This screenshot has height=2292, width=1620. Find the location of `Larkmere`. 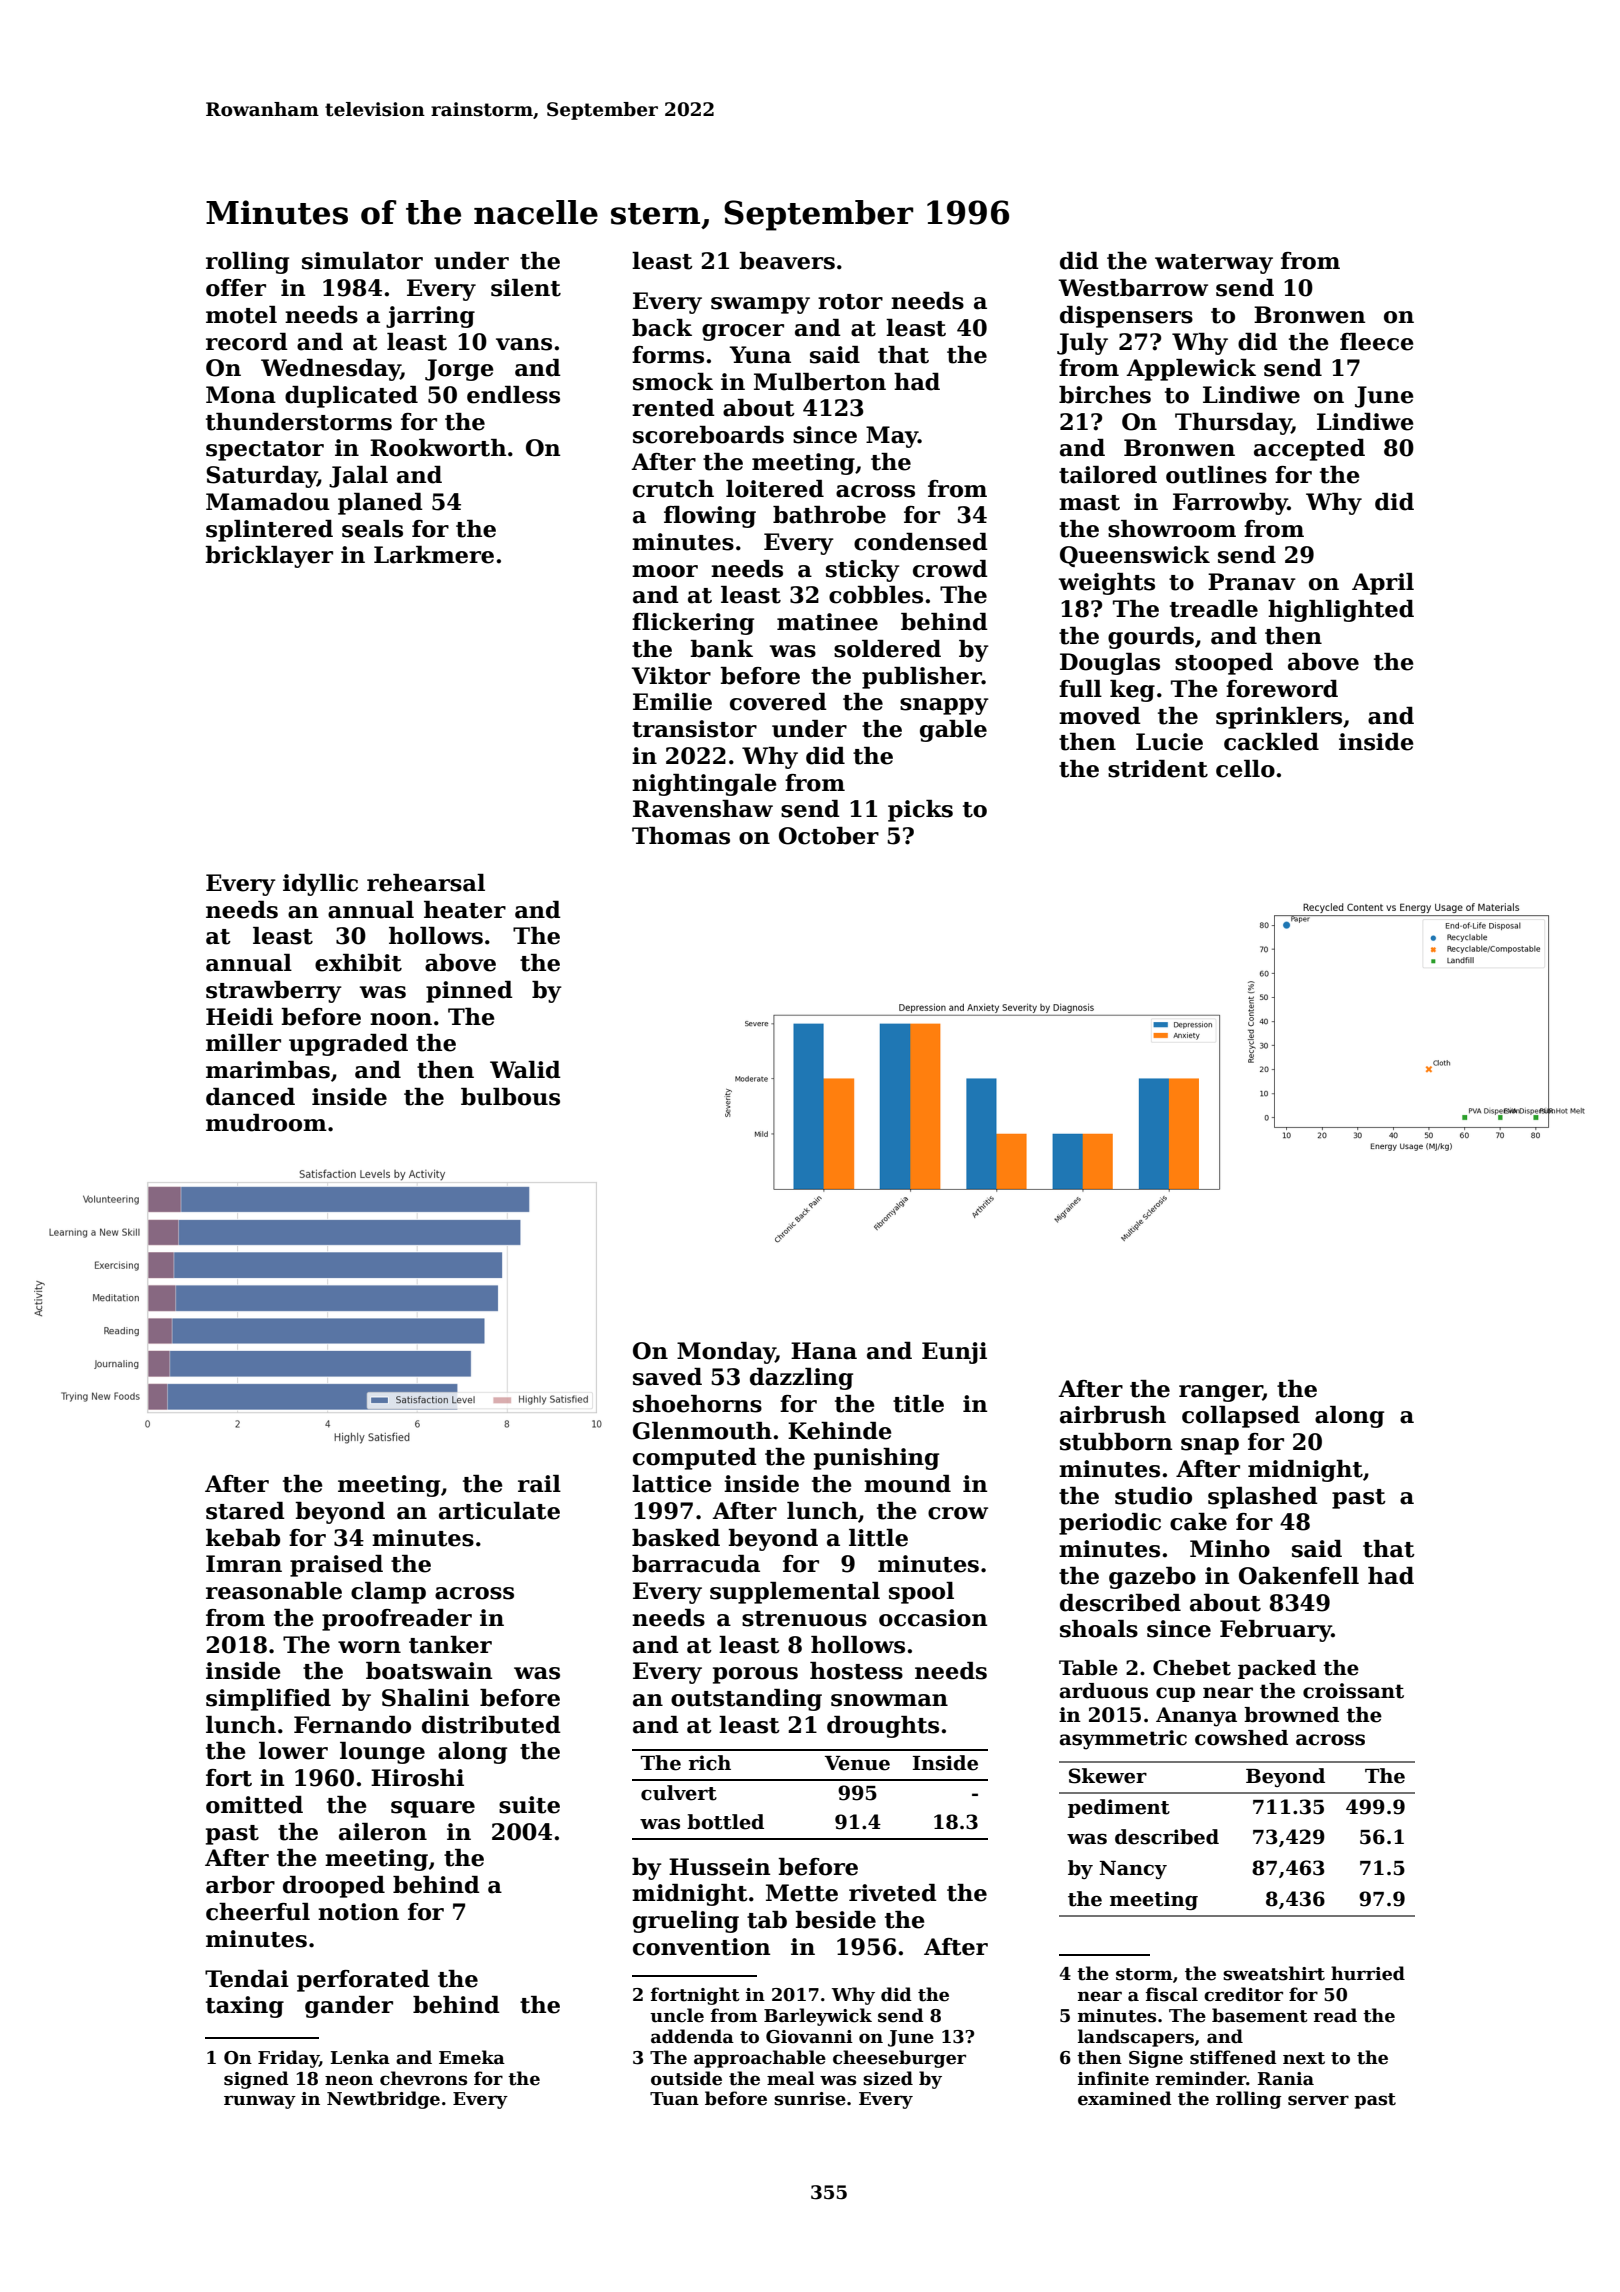

Larkmere is located at coordinates (434, 555).
